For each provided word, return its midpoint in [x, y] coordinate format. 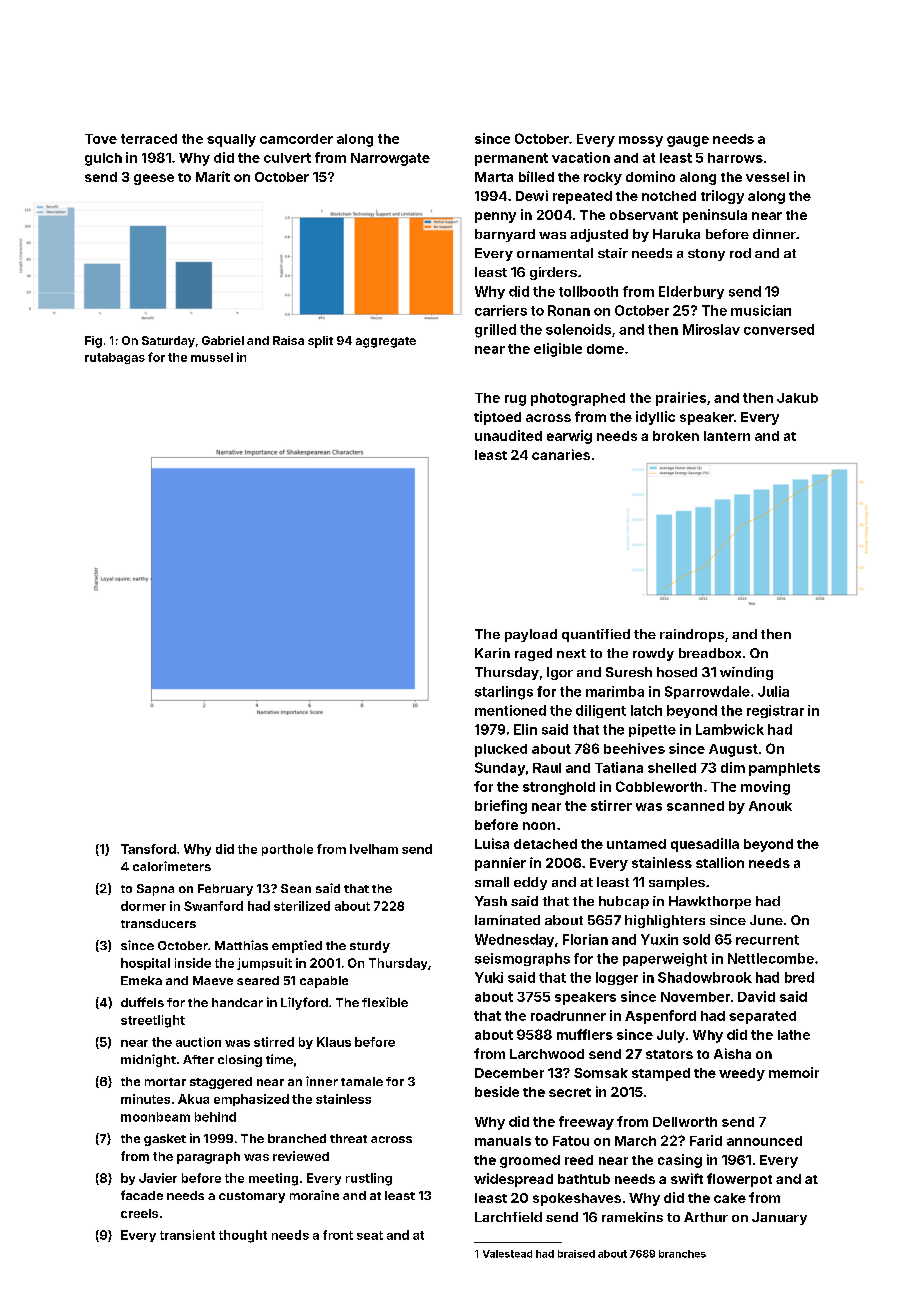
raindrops [692, 635]
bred [799, 977]
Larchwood [547, 1054]
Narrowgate [390, 159]
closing [240, 1061]
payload [531, 635]
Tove [101, 139]
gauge [688, 141]
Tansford [148, 849]
